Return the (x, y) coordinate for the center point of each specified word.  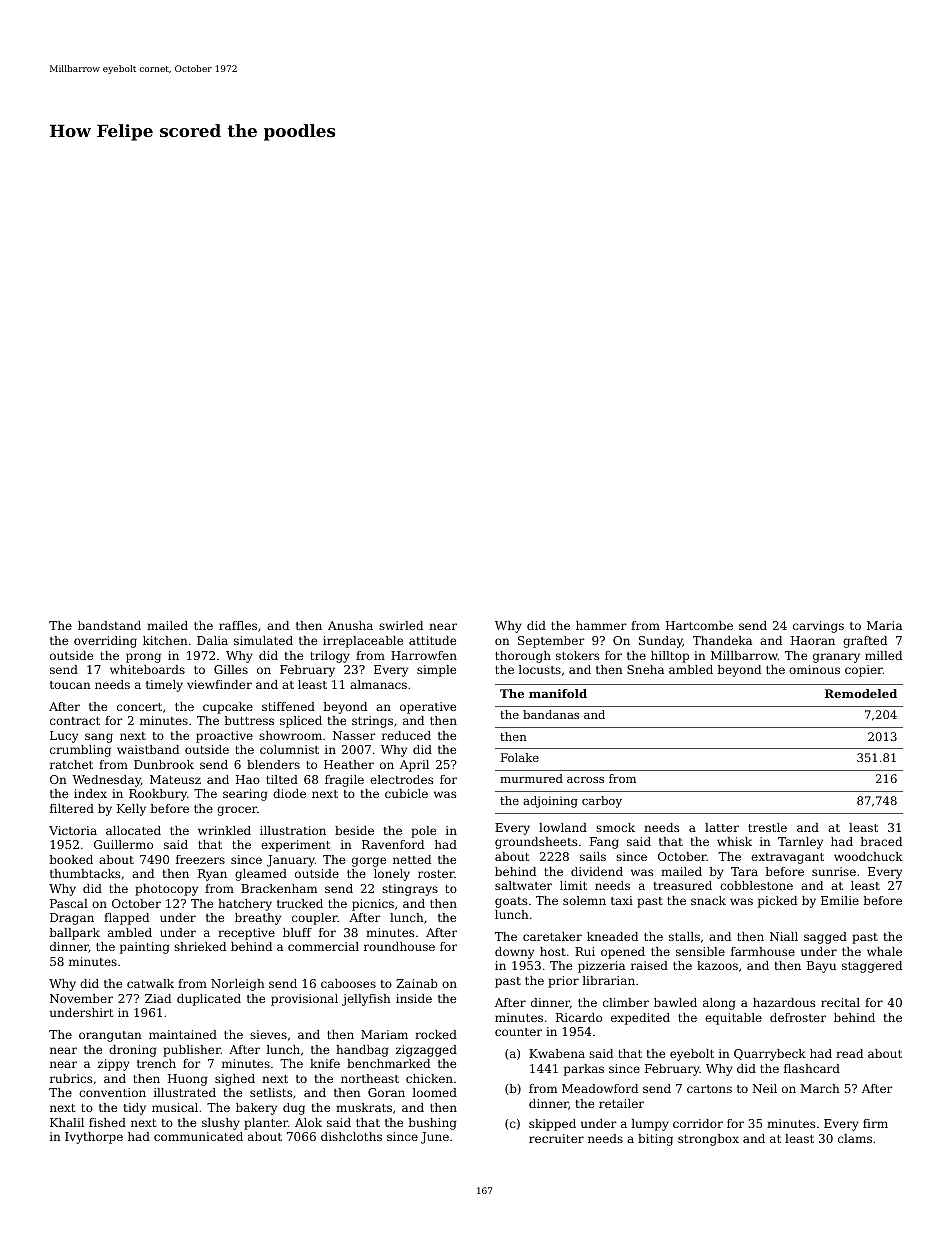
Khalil (67, 1122)
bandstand (109, 625)
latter (722, 827)
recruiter (556, 1138)
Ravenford (393, 844)
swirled (401, 625)
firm (875, 1123)
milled (883, 655)
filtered (72, 808)
